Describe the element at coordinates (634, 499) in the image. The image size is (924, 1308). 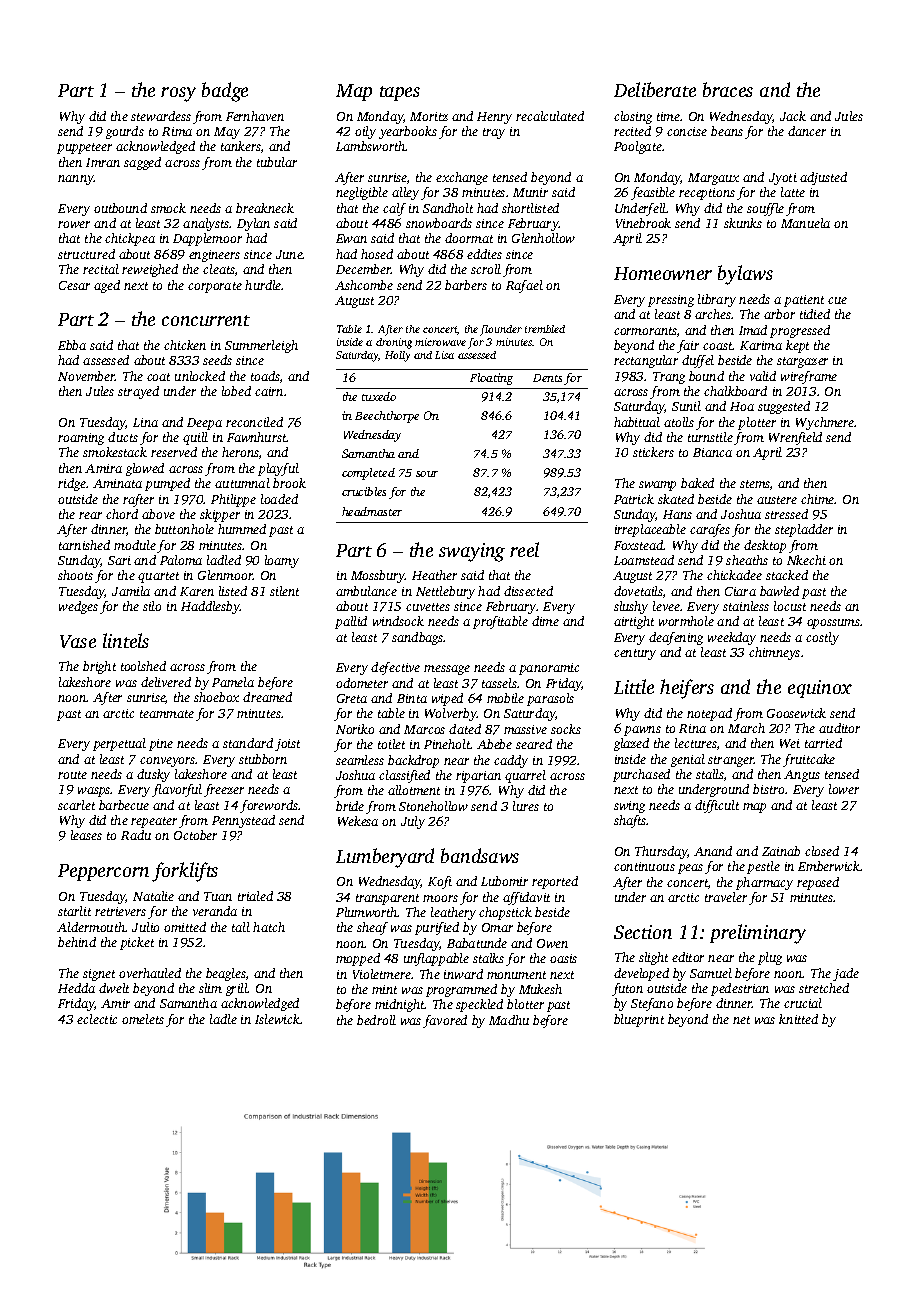
I see `Patrick` at that location.
